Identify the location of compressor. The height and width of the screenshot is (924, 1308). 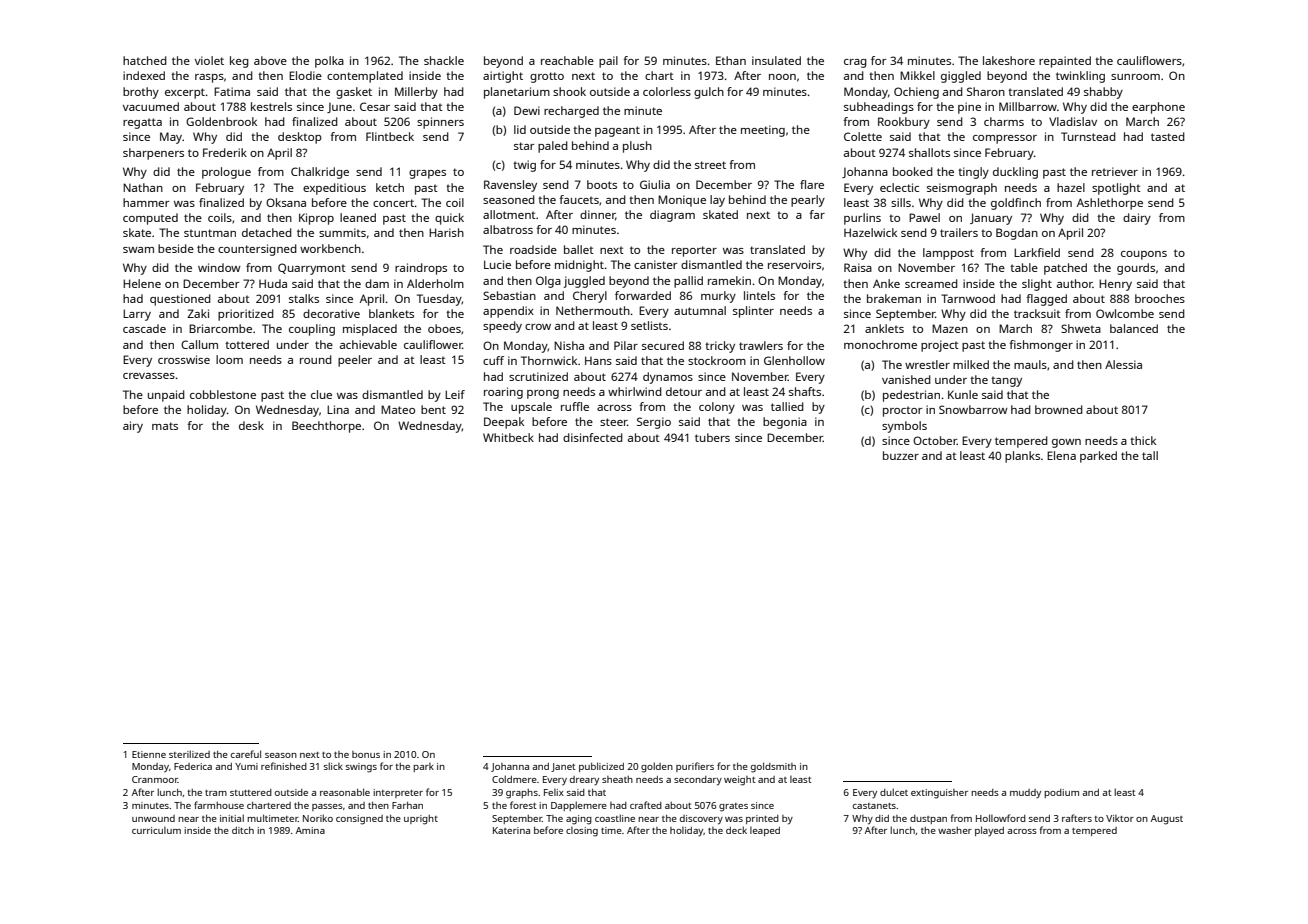
(1005, 139).
